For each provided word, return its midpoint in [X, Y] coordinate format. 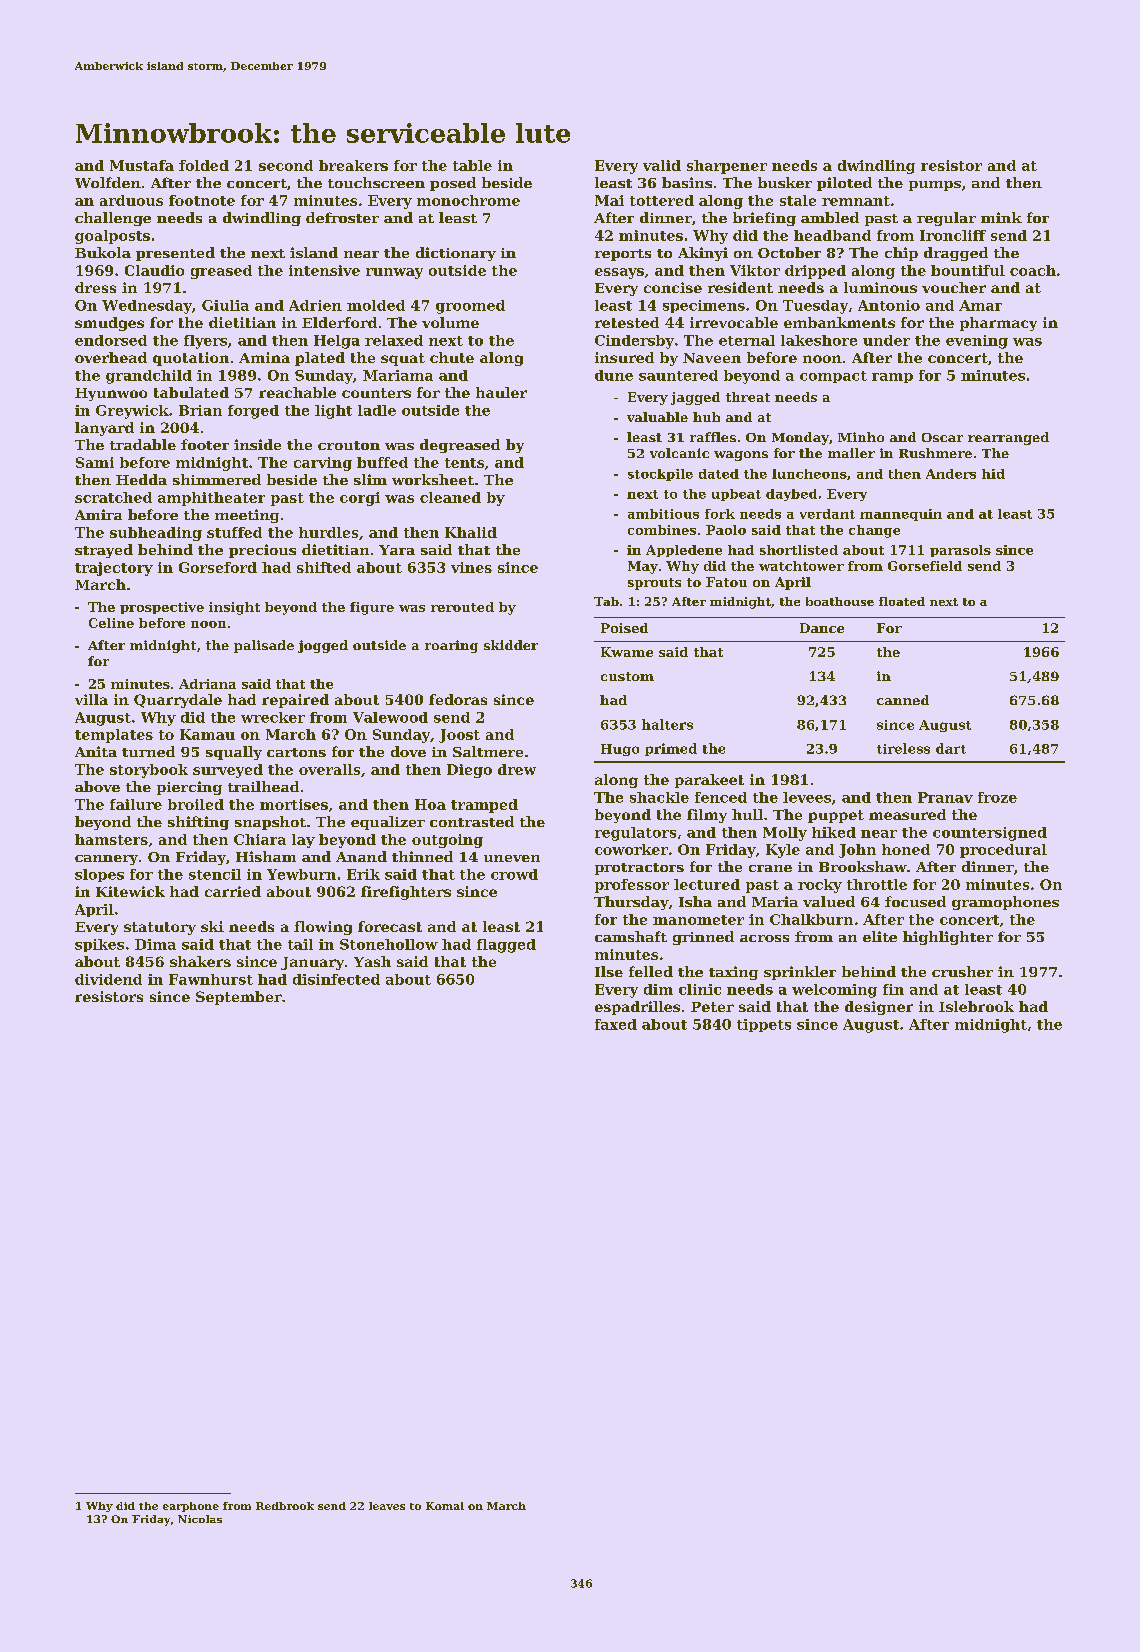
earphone [191, 1507]
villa [91, 699]
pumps [935, 186]
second [286, 165]
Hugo [620, 750]
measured [907, 814]
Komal [445, 1506]
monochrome [468, 200]
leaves [387, 1506]
